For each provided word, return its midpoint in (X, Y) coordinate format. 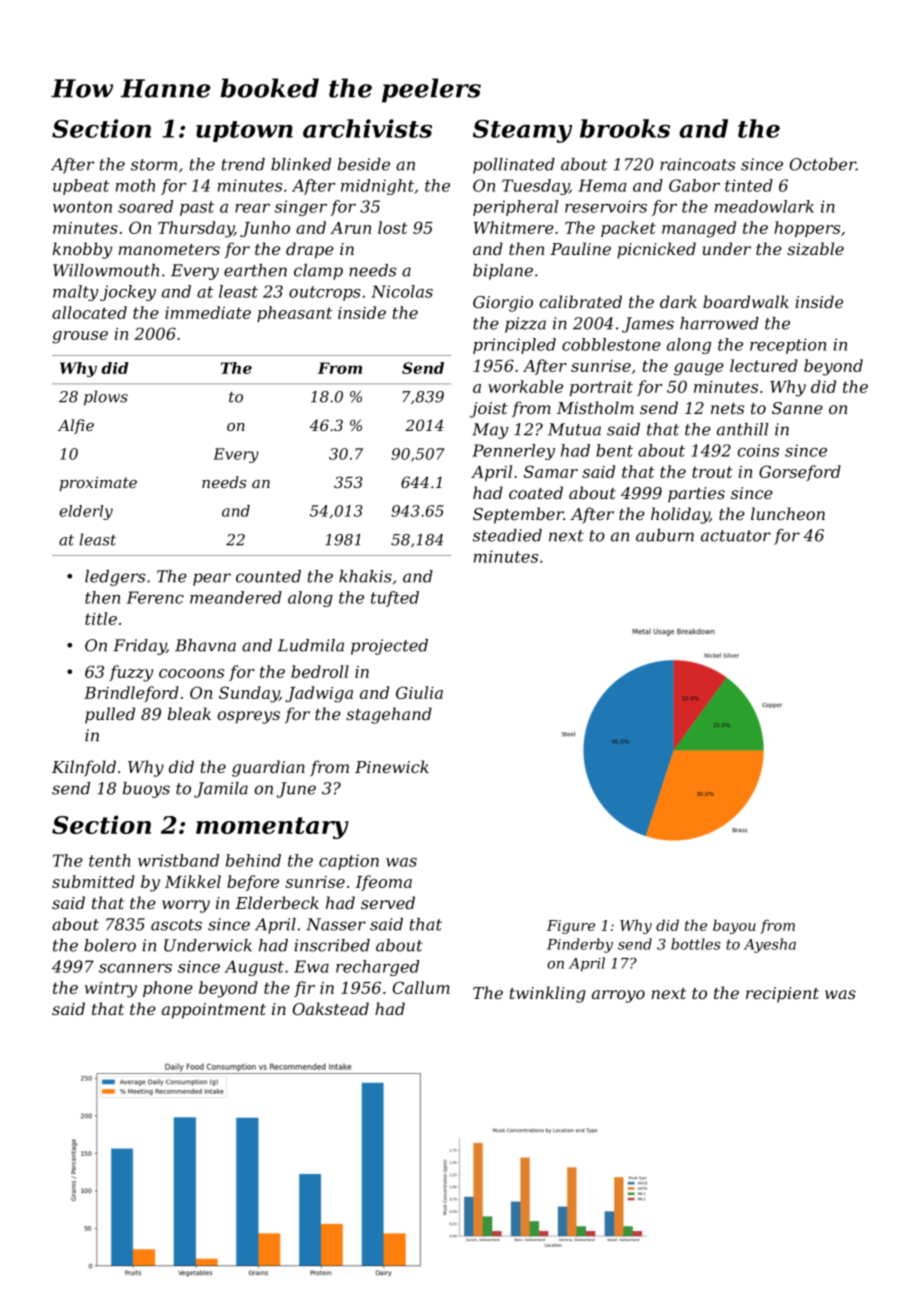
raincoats (697, 164)
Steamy (522, 131)
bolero (110, 945)
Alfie (76, 426)
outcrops (325, 293)
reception (788, 346)
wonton (82, 207)
